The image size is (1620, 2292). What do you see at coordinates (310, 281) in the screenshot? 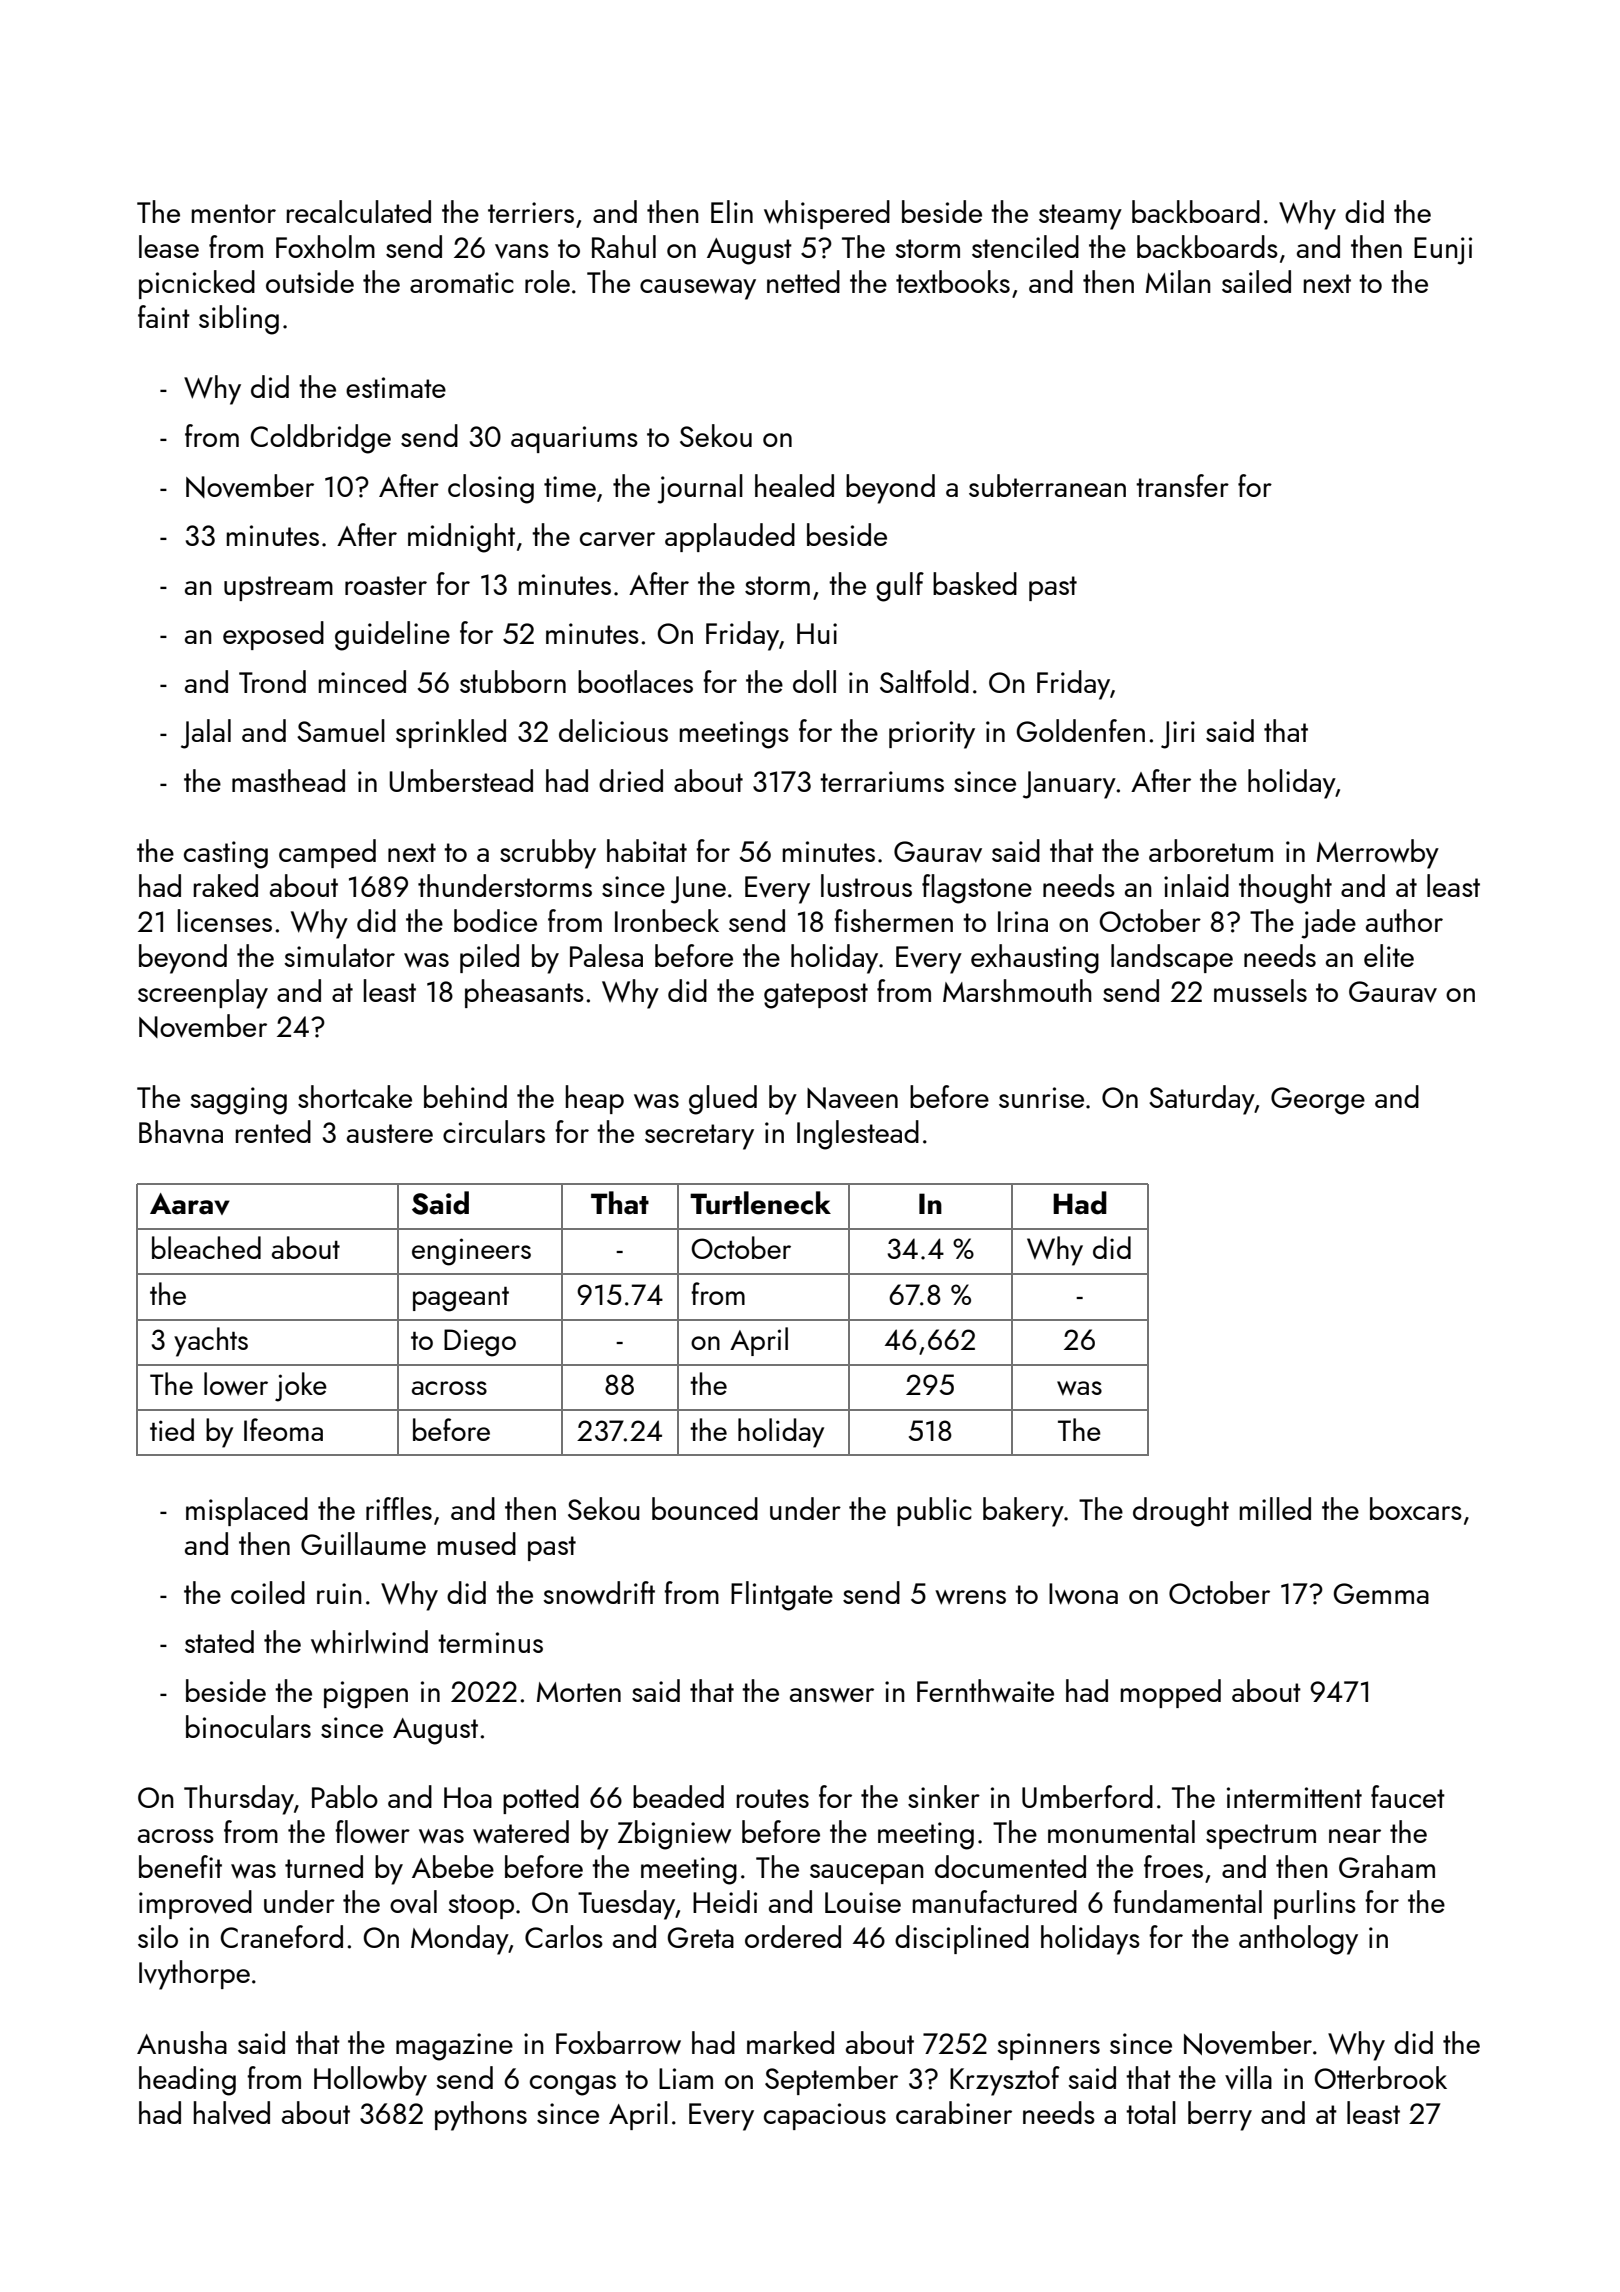
I see `outside` at bounding box center [310, 281].
